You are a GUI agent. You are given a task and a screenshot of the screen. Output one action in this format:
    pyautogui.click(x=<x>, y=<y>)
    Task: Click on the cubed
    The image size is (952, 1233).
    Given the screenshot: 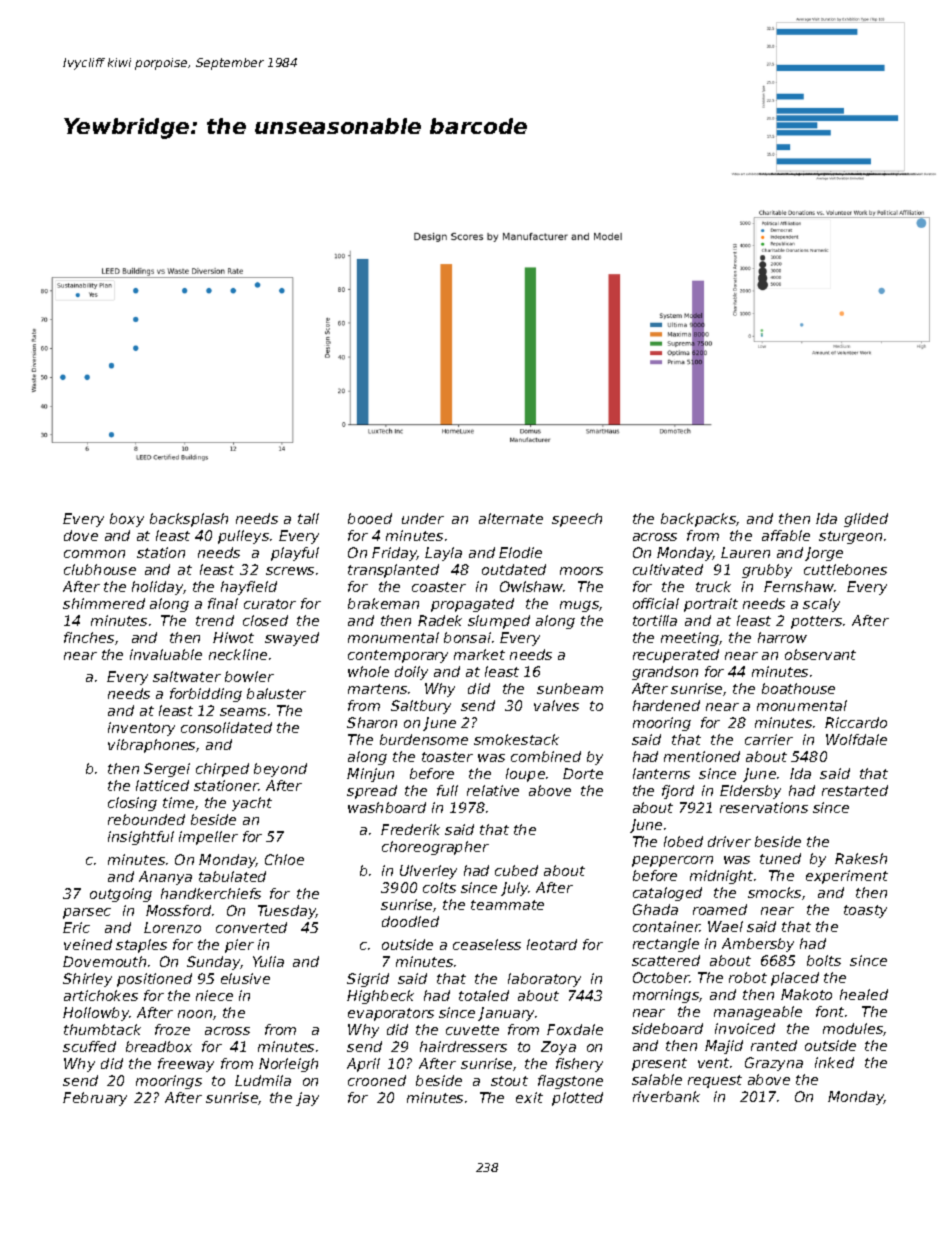 What is the action you would take?
    pyautogui.click(x=516, y=870)
